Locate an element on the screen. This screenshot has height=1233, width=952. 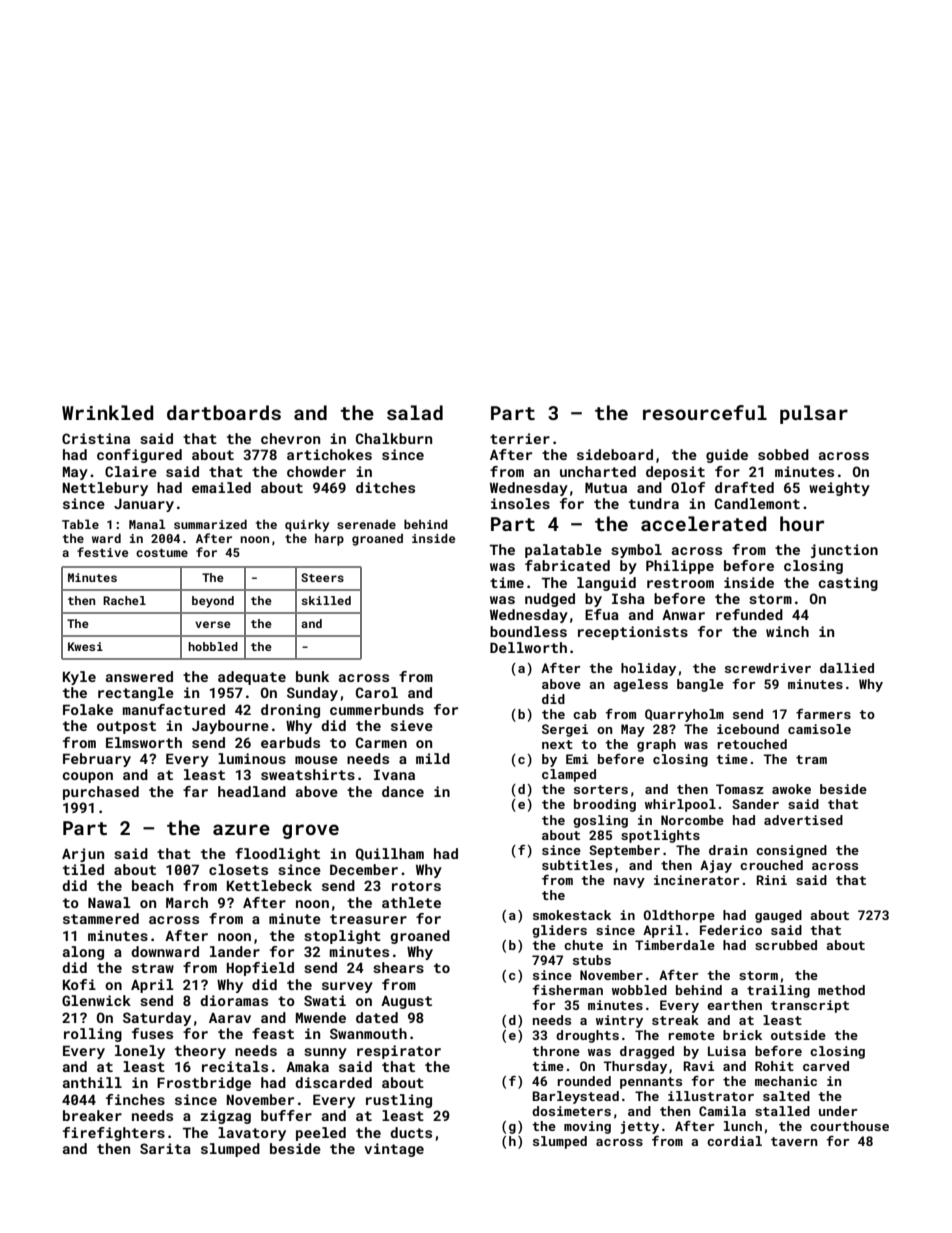
sobbed is located at coordinates (783, 454).
